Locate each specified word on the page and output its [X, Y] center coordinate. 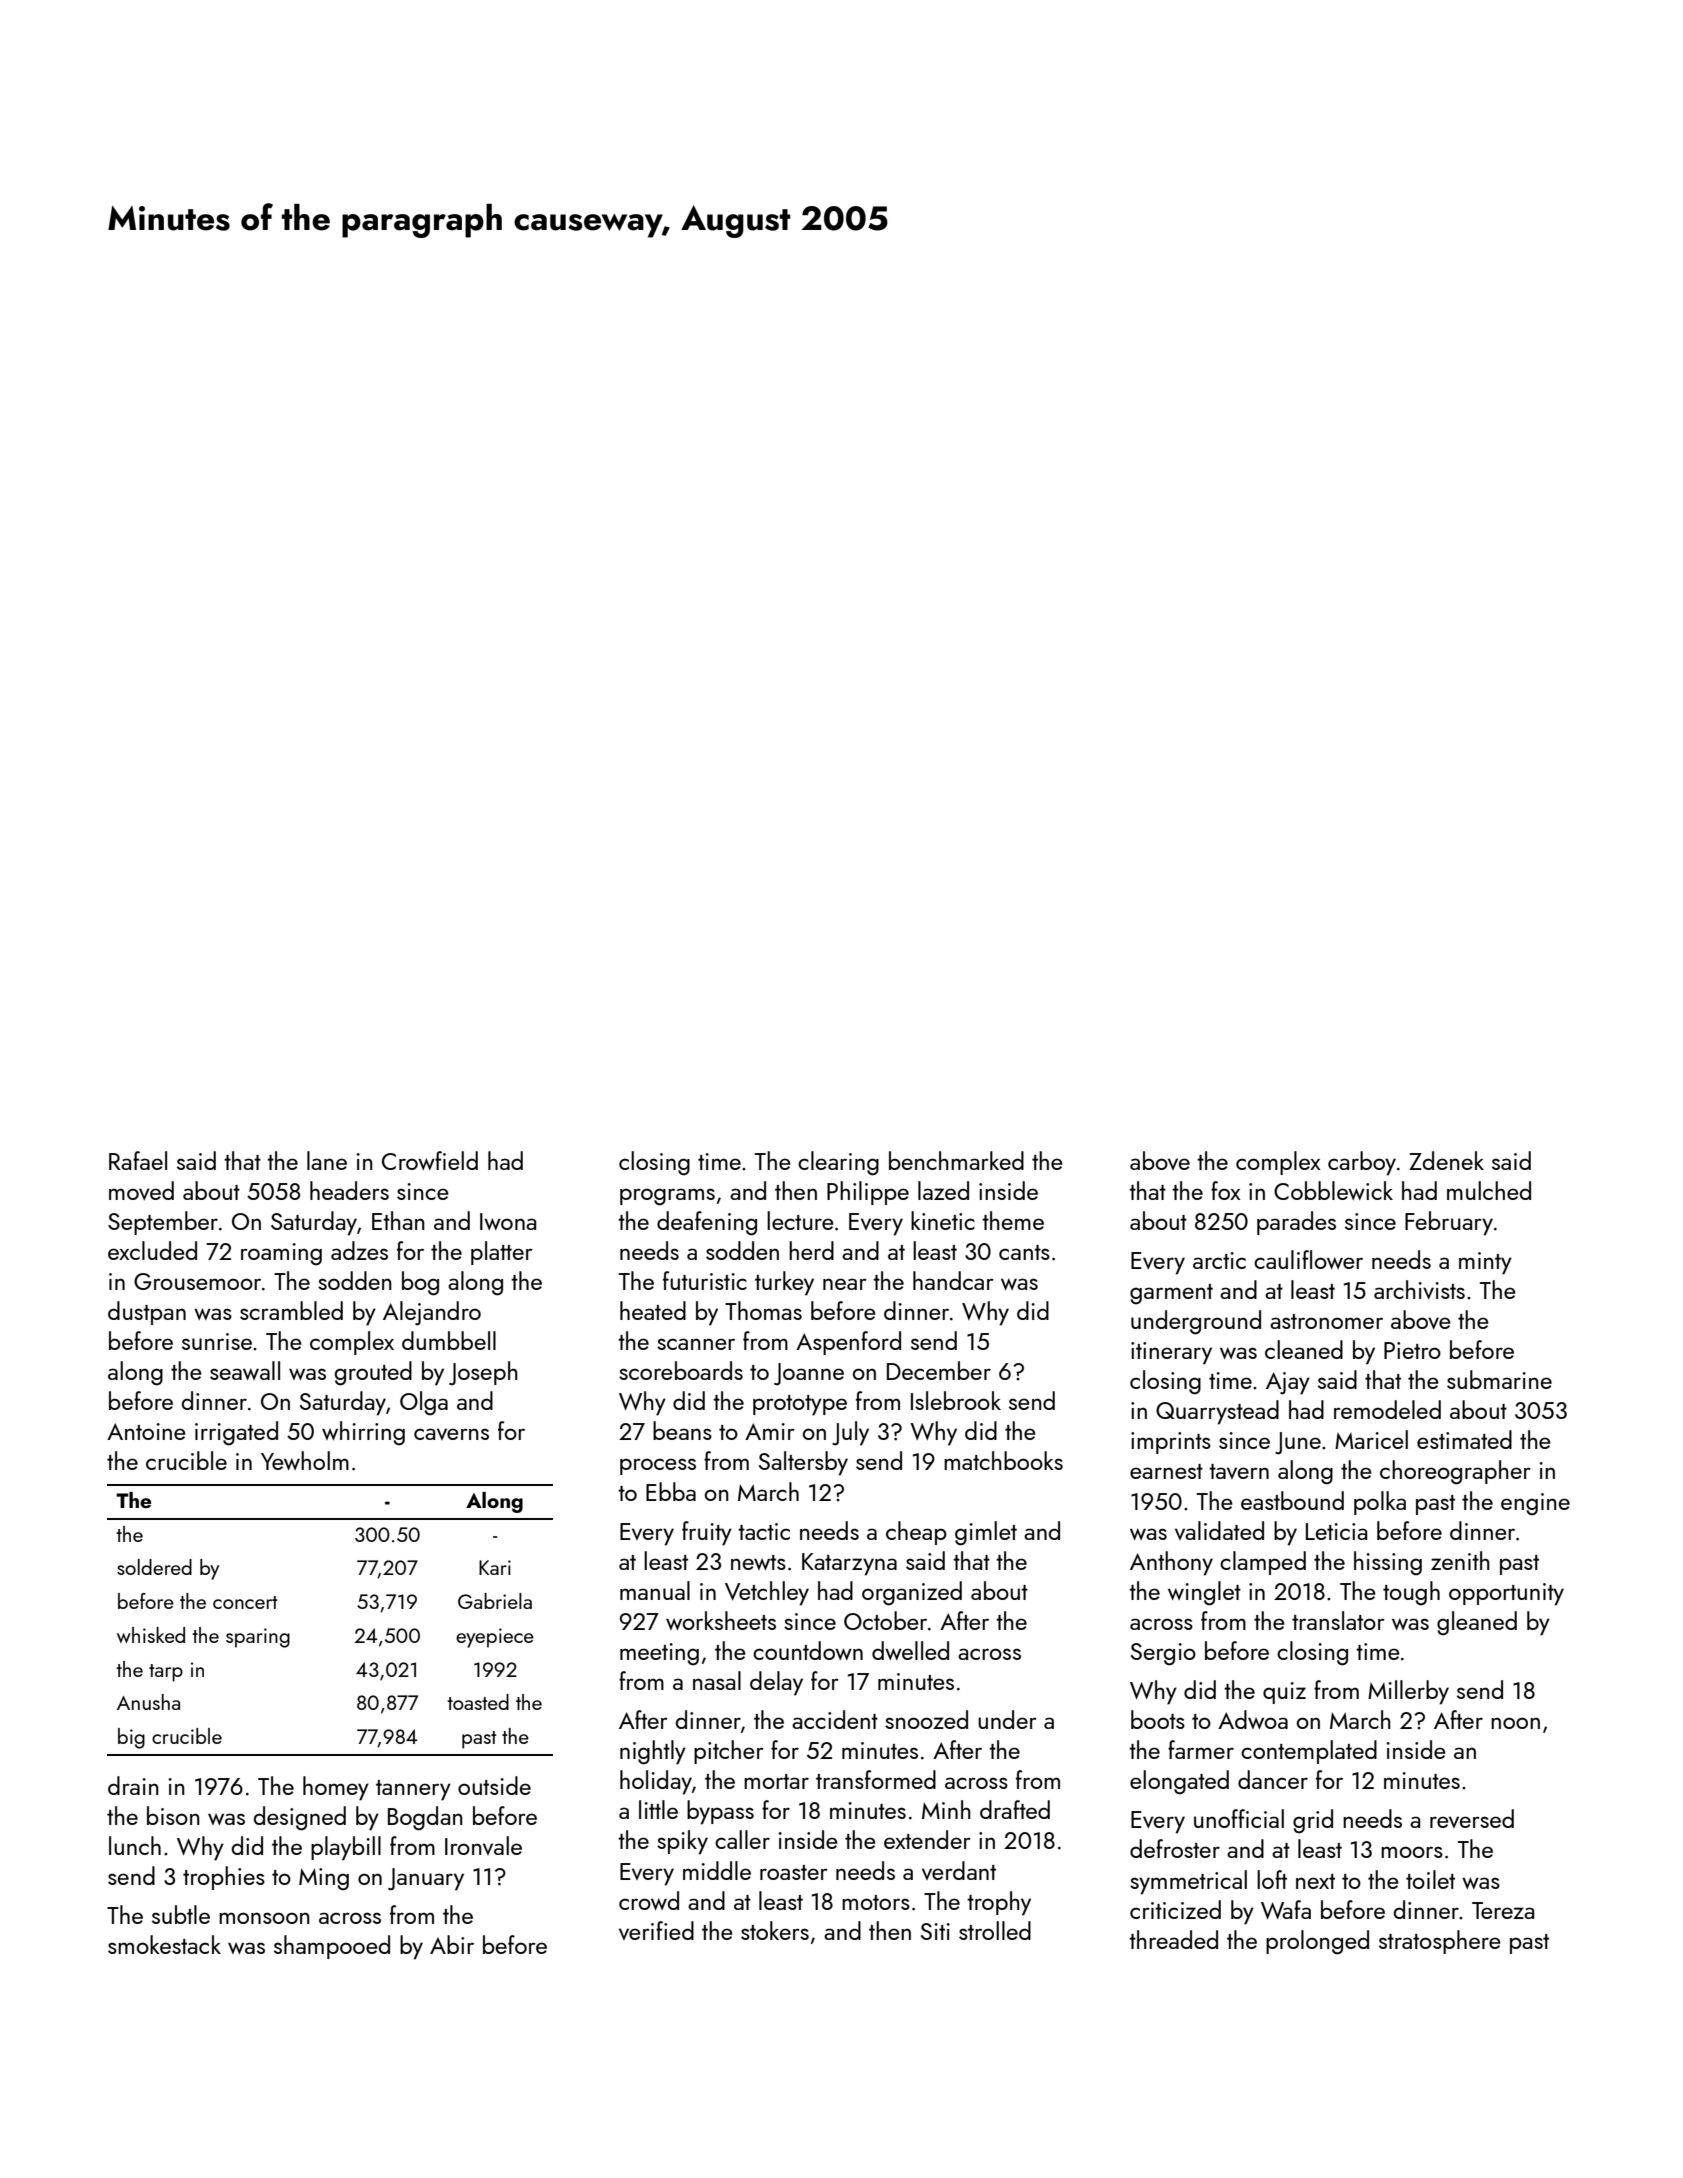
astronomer [1326, 1321]
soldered [154, 1567]
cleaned [1304, 1349]
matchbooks [1003, 1460]
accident [835, 1719]
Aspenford [848, 1343]
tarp [166, 1673]
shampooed [332, 1947]
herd [811, 1250]
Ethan [398, 1220]
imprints [1171, 1443]
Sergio [1163, 1654]
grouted [373, 1373]
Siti [935, 1931]
